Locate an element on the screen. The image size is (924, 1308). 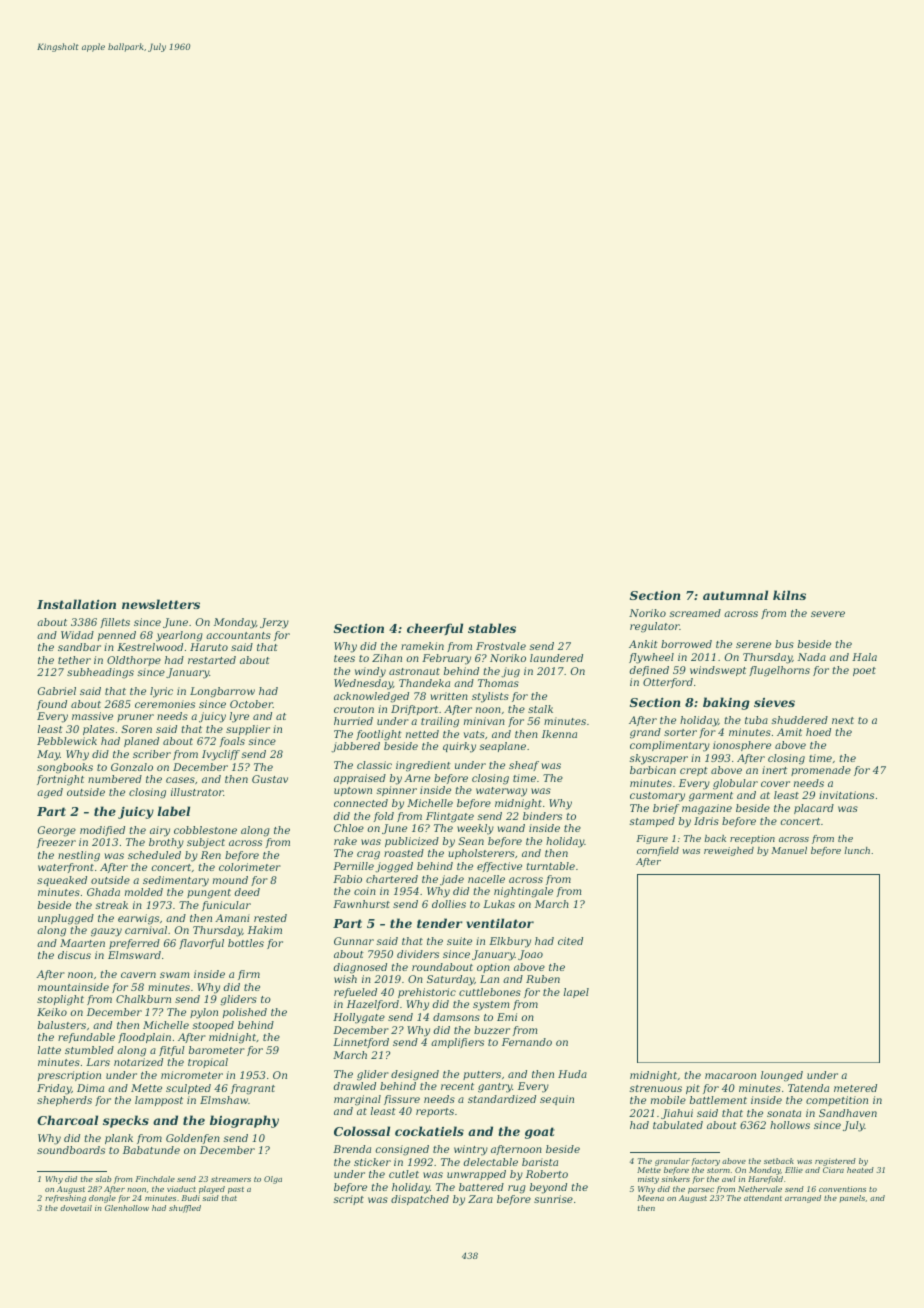
cheerful is located at coordinates (435, 629).
